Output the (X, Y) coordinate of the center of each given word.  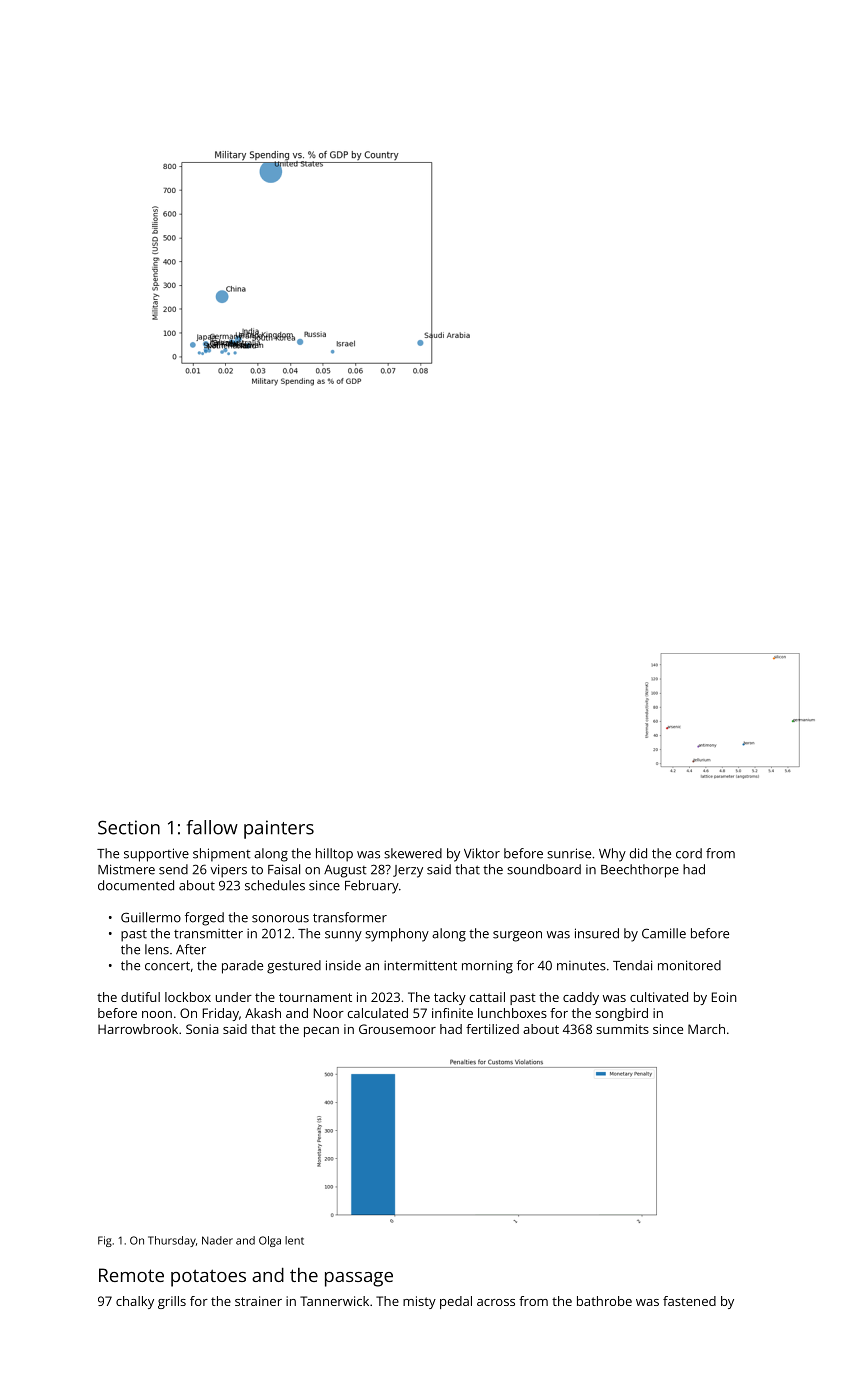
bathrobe (604, 1301)
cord (689, 853)
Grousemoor (397, 1029)
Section (129, 827)
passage (359, 1279)
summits (622, 1029)
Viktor (482, 853)
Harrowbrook (138, 1029)
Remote (131, 1275)
